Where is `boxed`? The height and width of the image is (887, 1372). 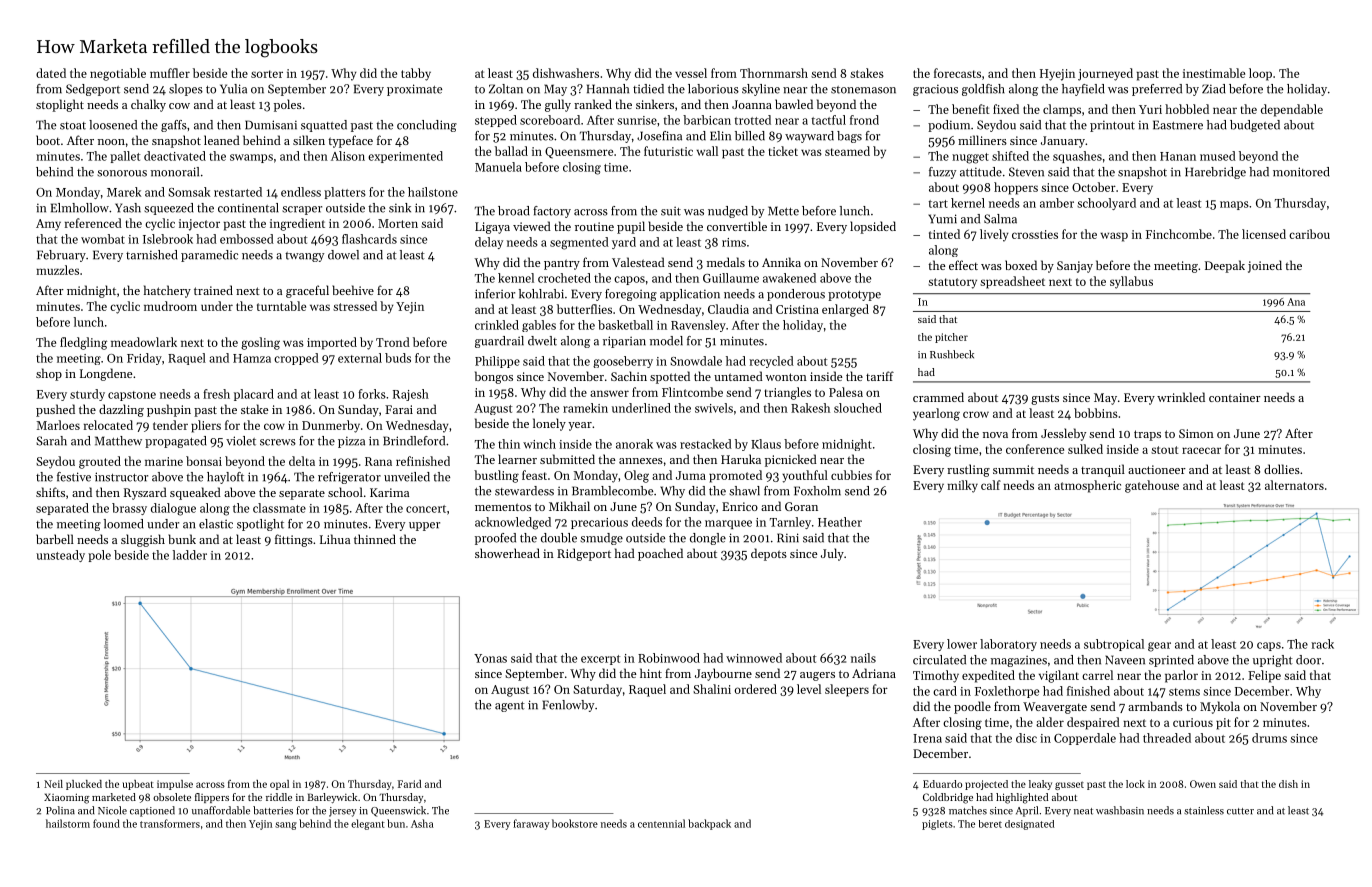
boxed is located at coordinates (1021, 265).
